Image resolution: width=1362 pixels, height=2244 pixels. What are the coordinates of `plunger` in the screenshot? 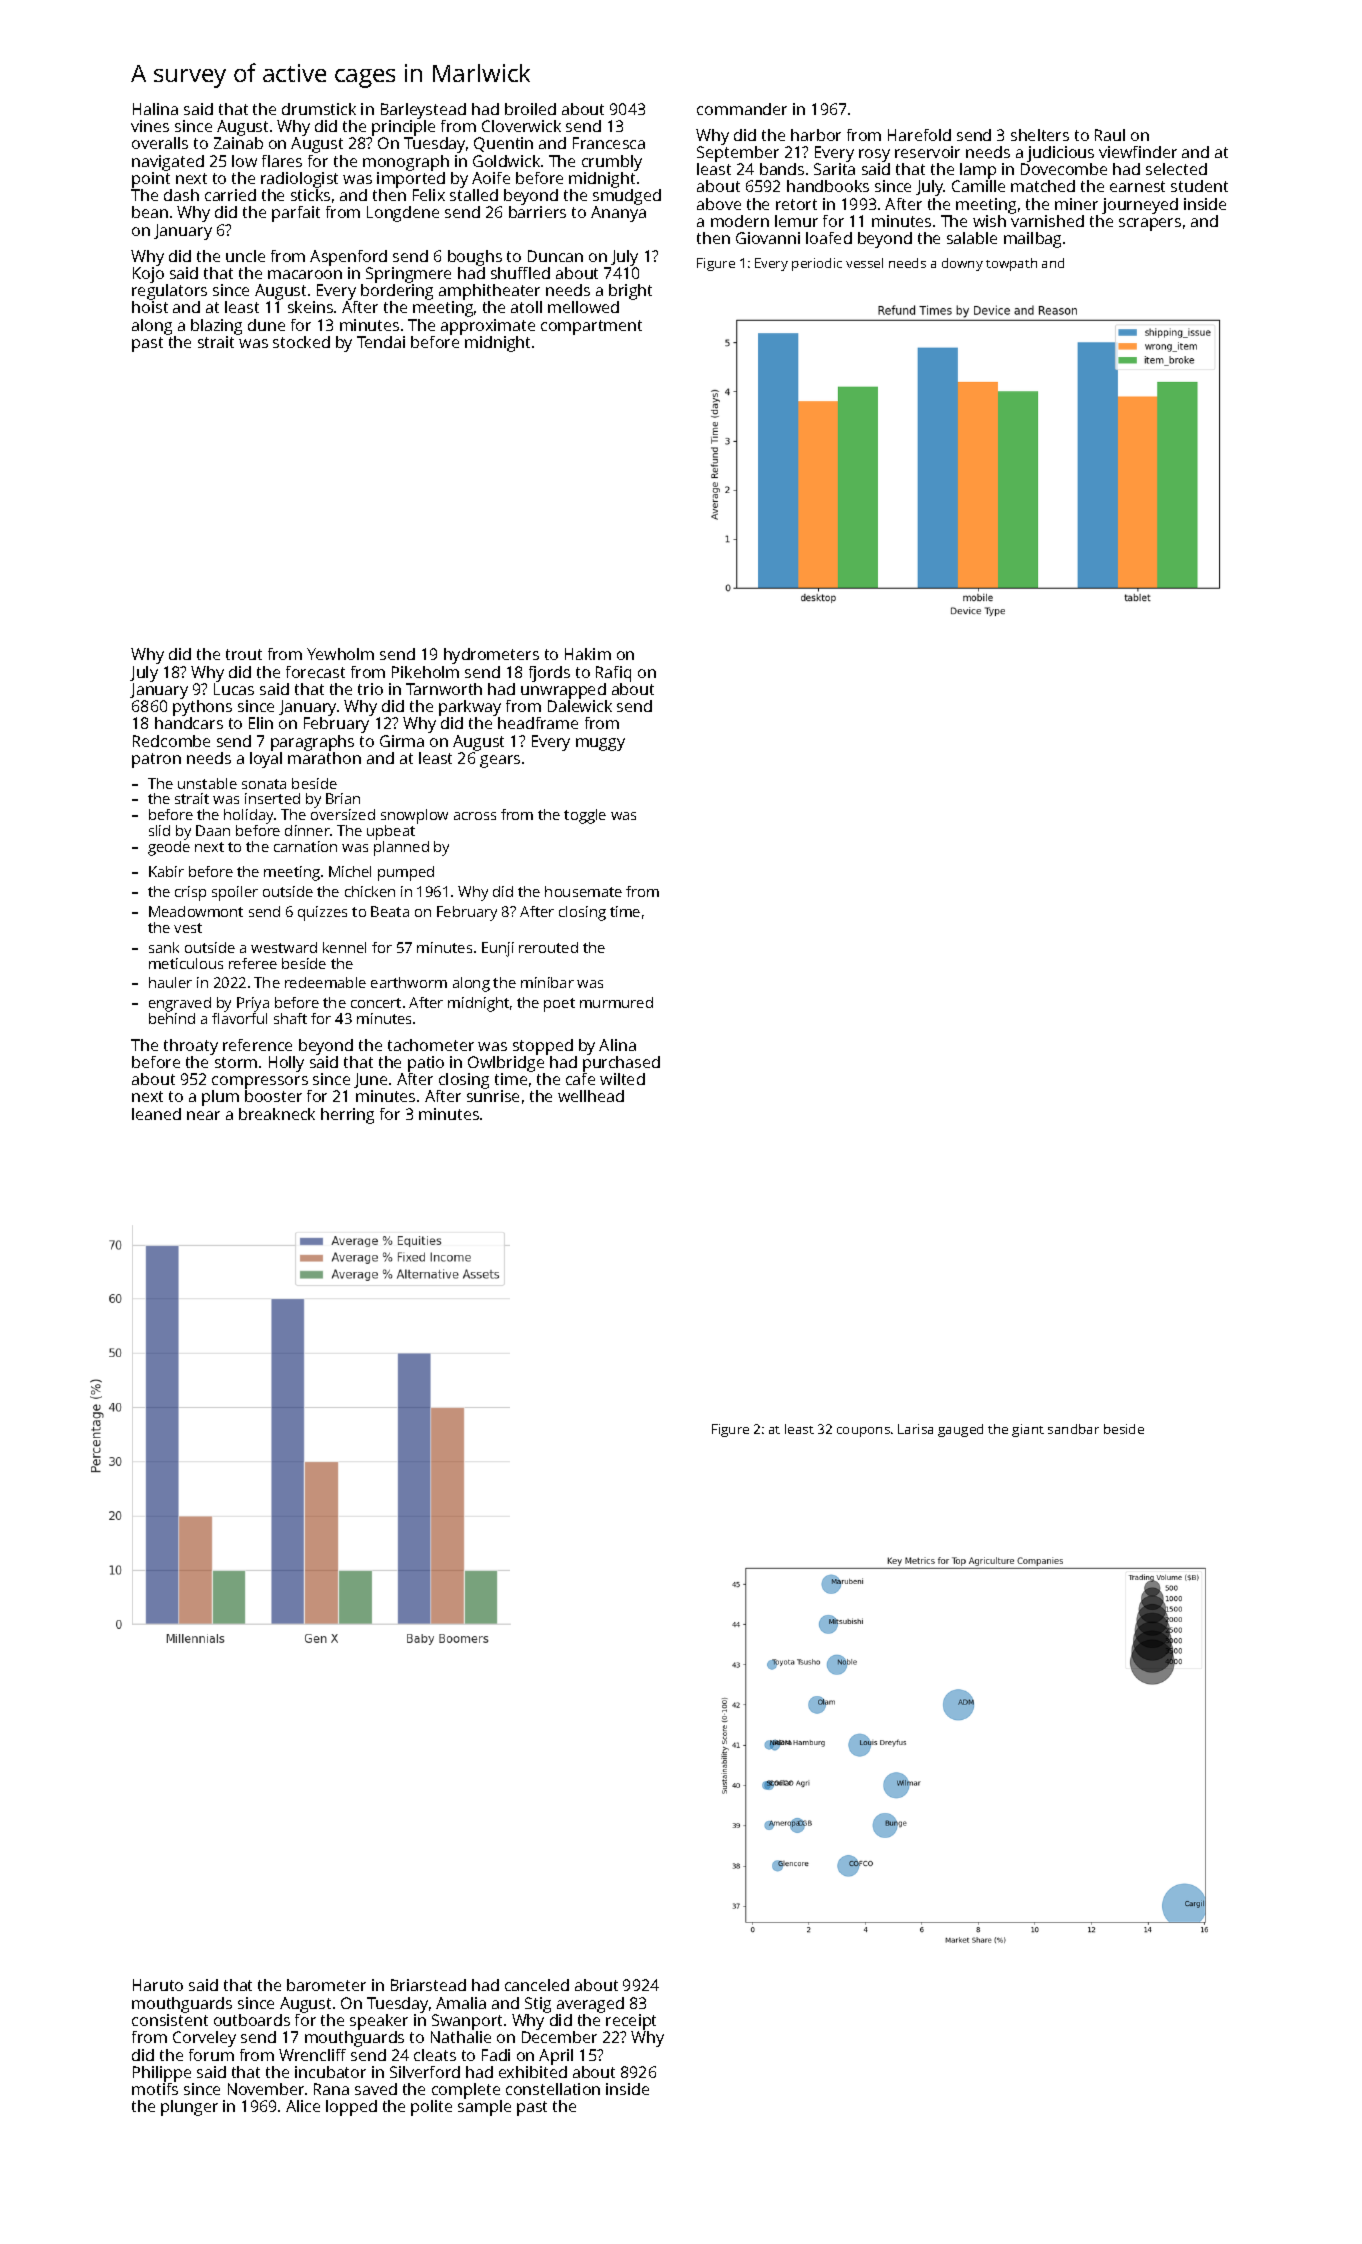 It's located at (189, 2108).
